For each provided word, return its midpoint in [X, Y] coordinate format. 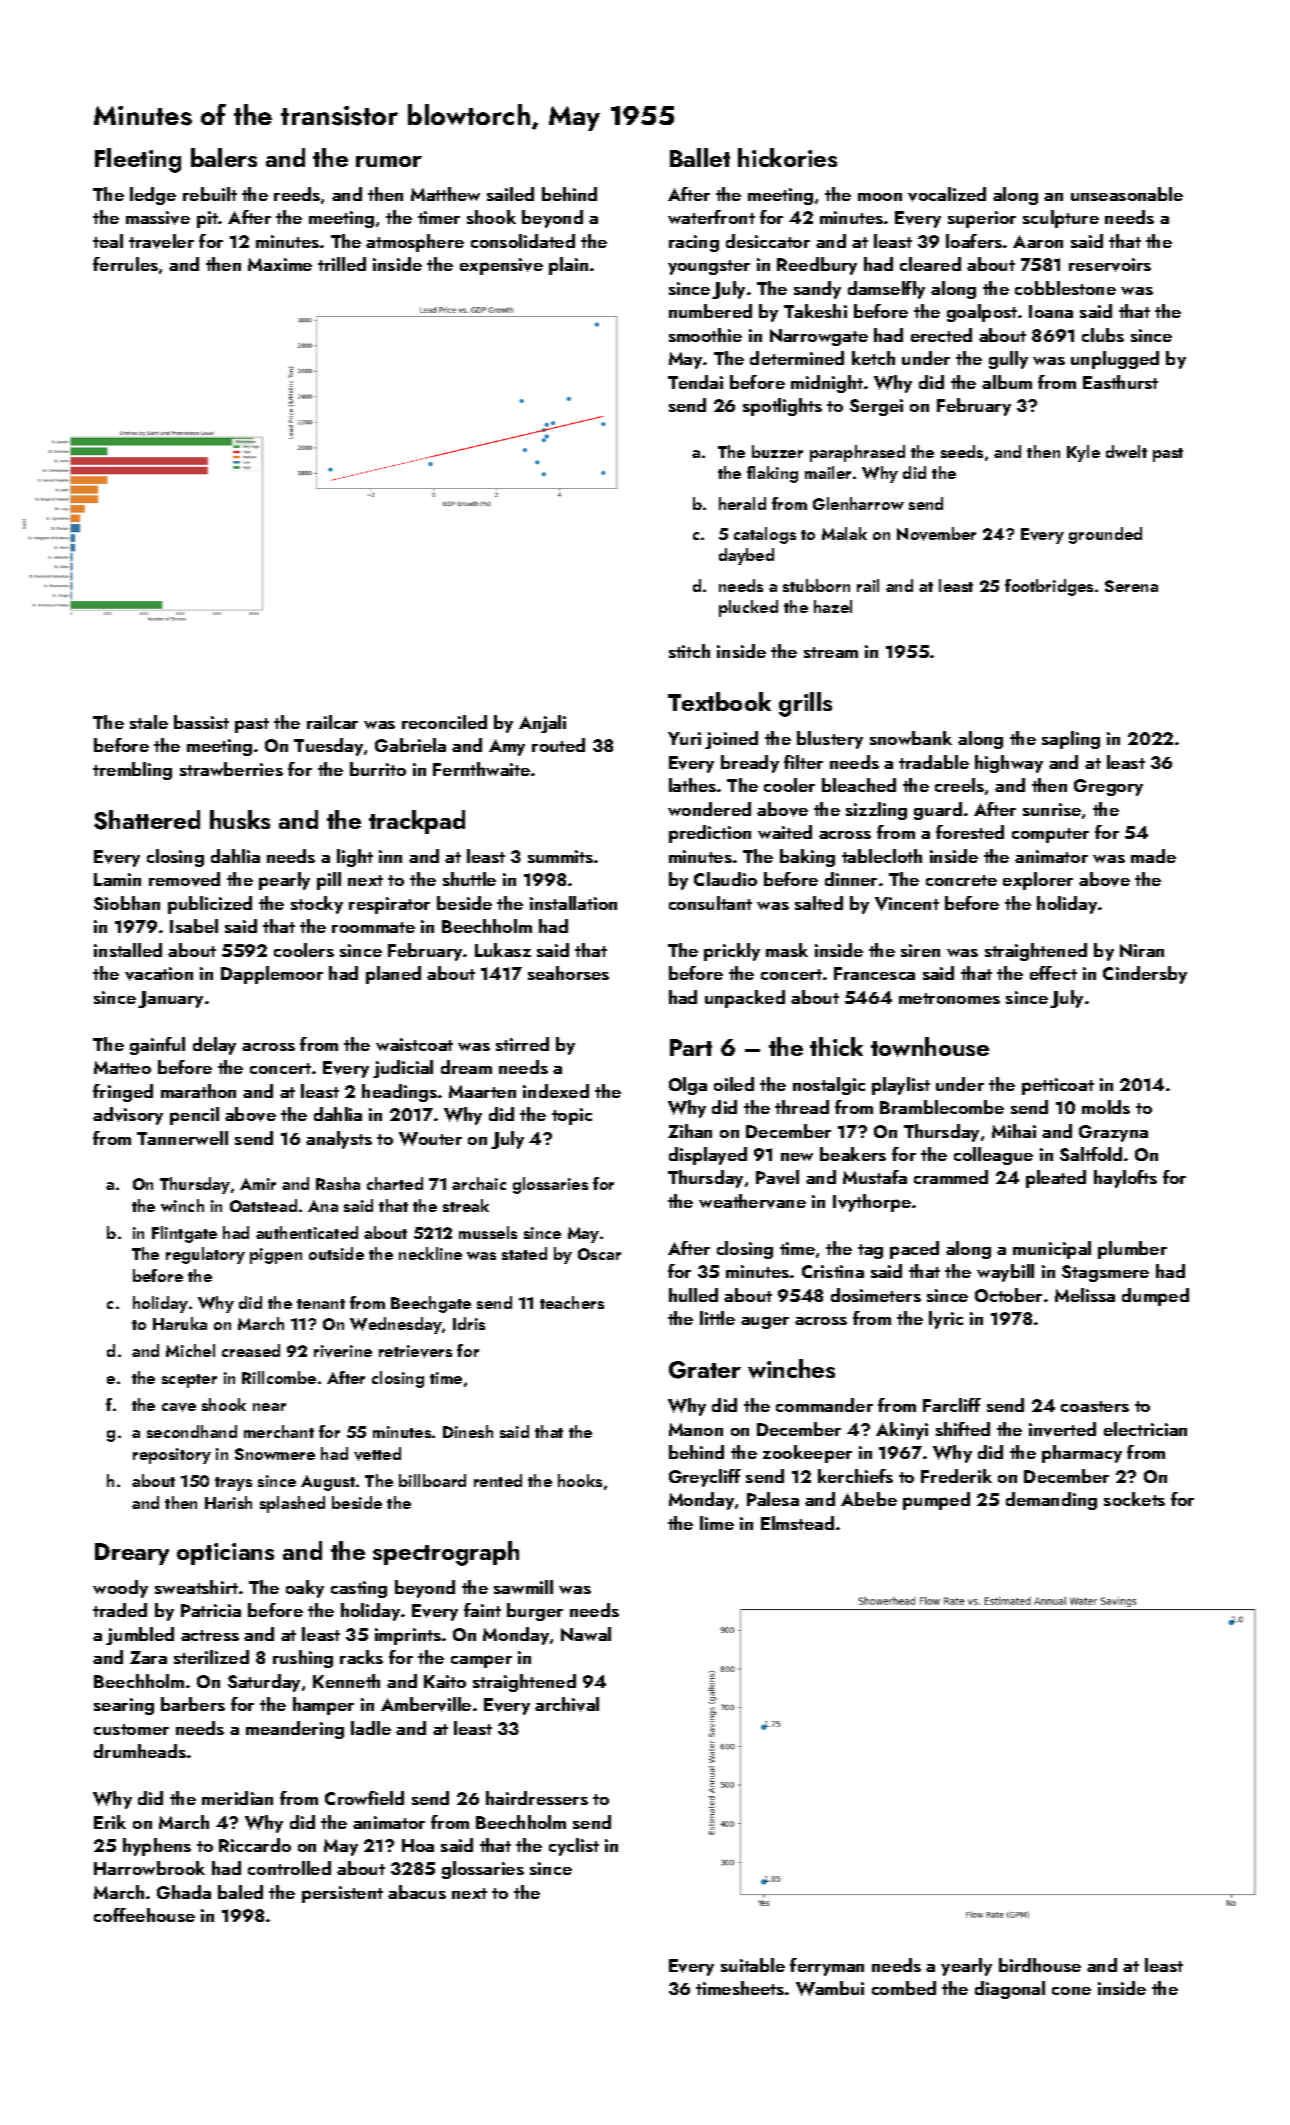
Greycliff [705, 1478]
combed [904, 1988]
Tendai [695, 382]
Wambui [830, 1988]
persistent [342, 1894]
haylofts [1125, 1179]
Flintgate [184, 1234]
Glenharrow [858, 503]
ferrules [125, 264]
